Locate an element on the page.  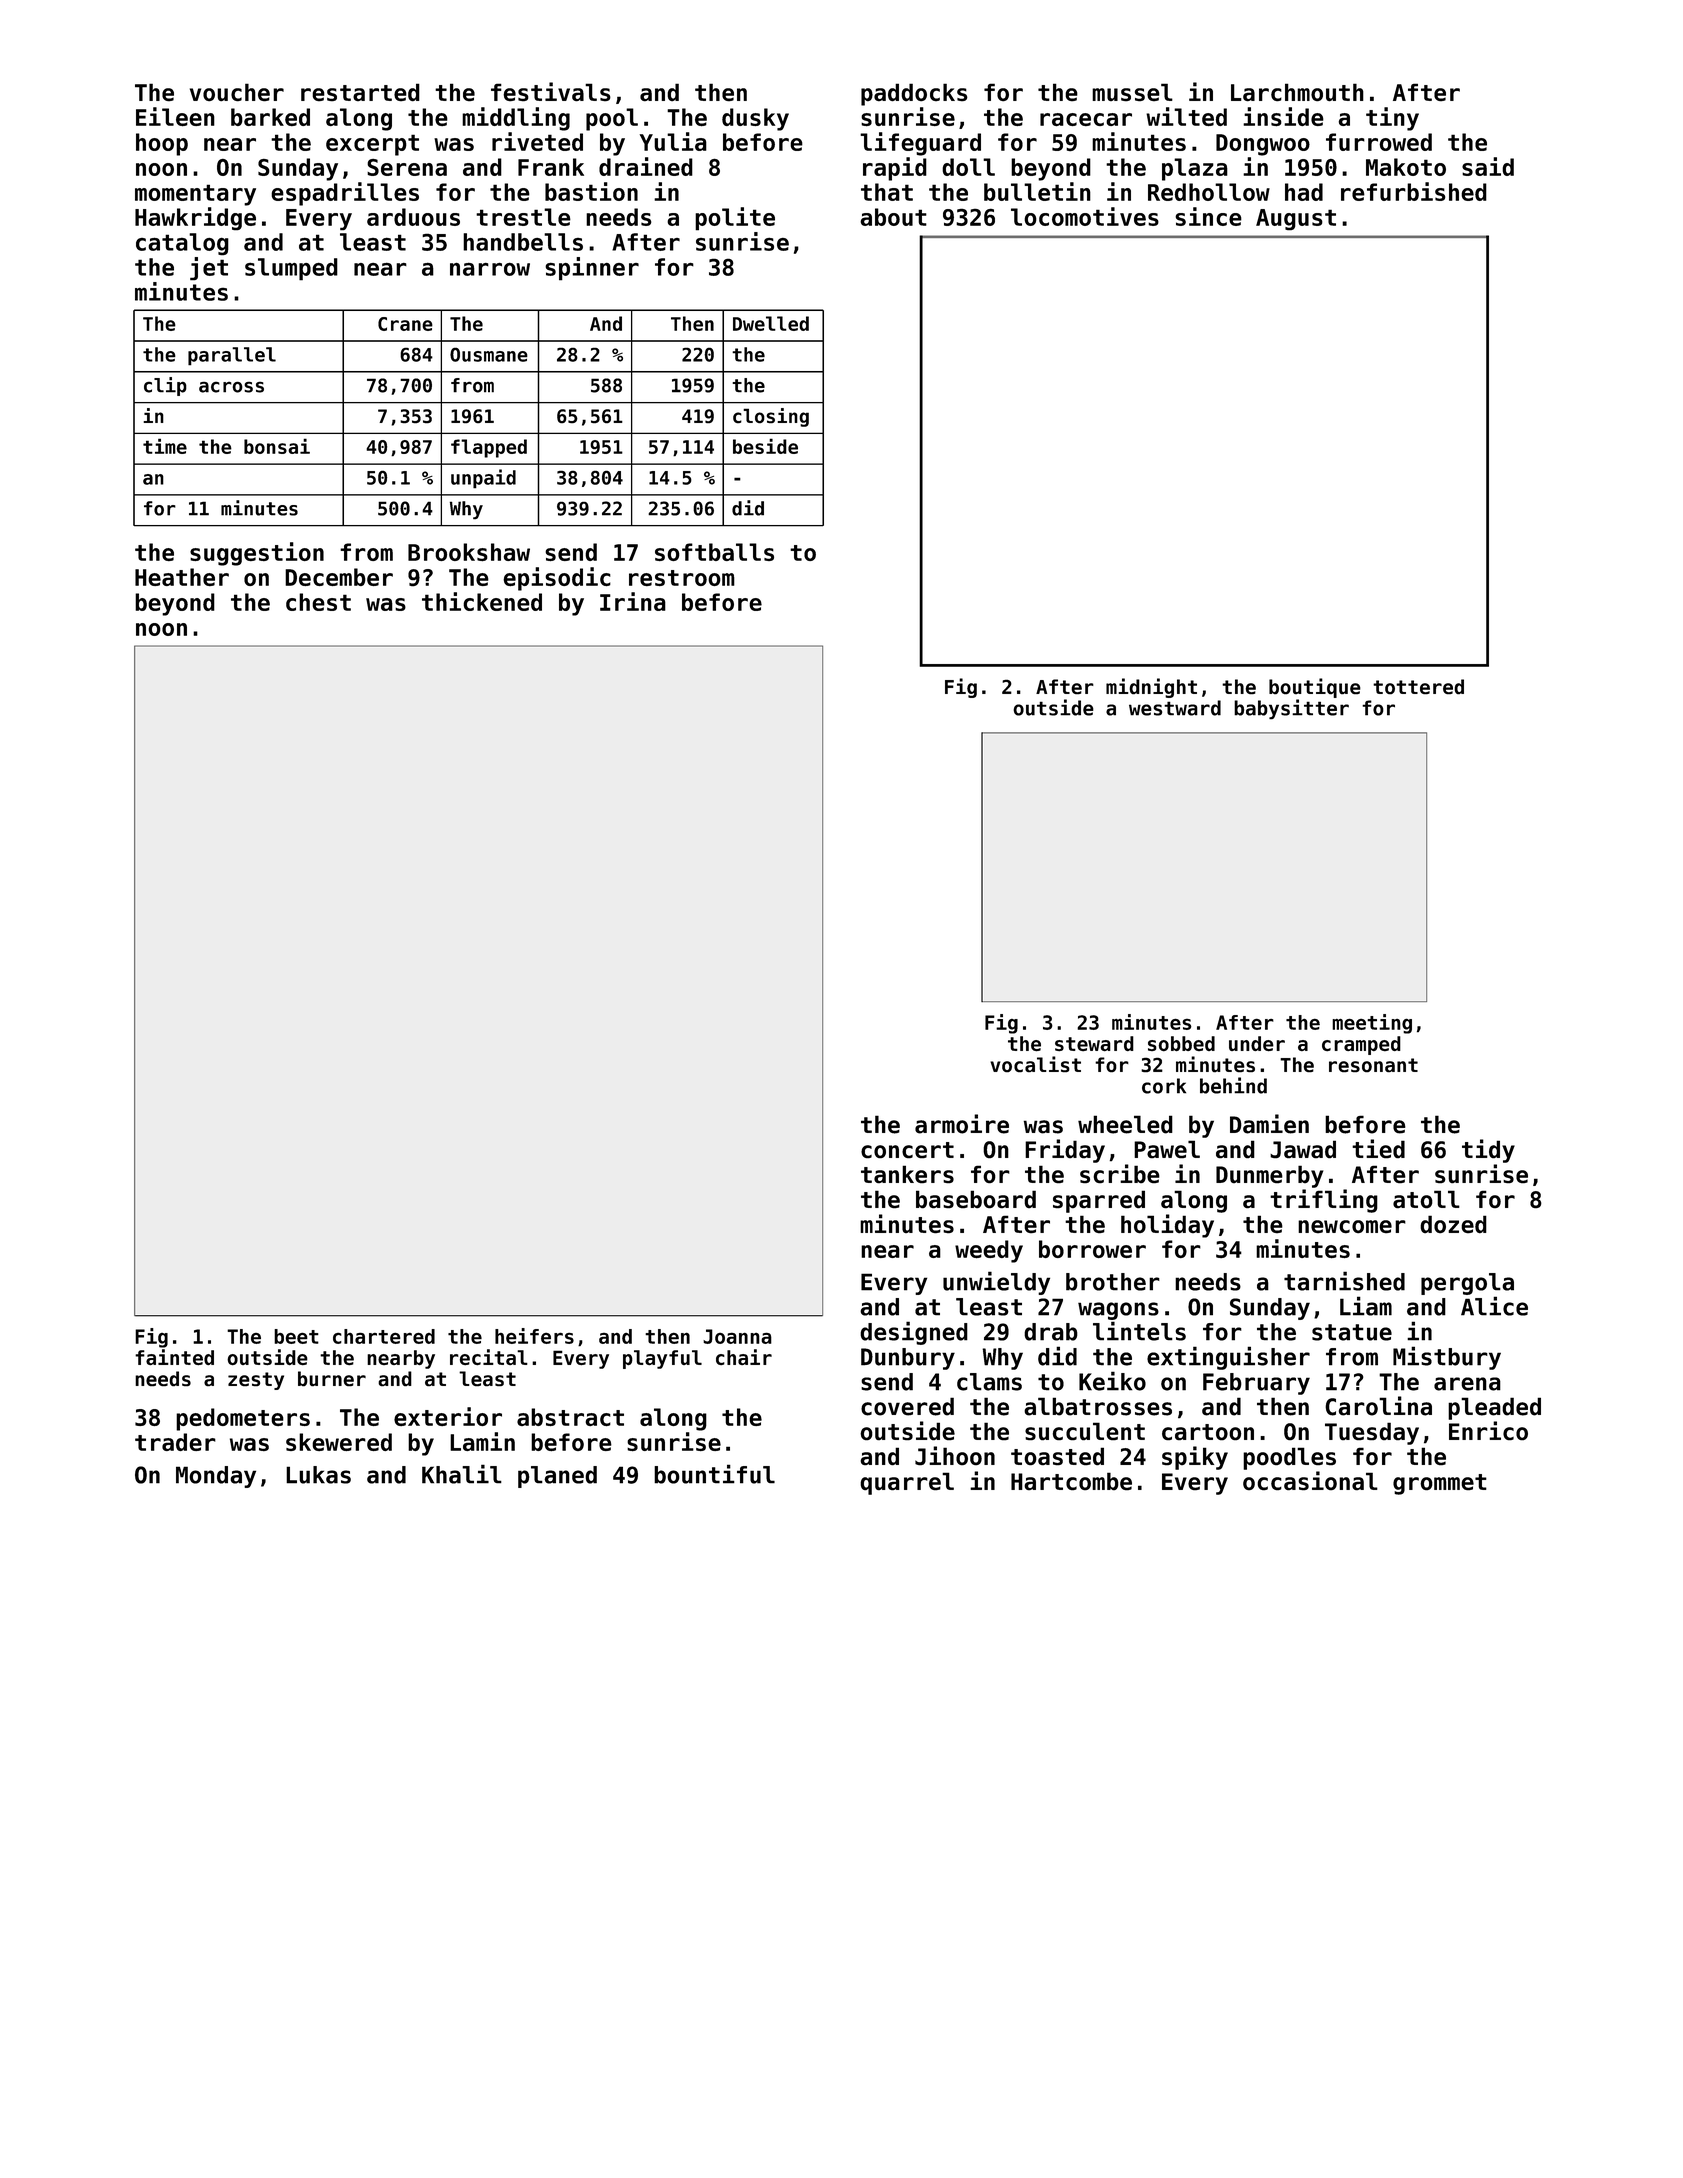
thickened is located at coordinates (482, 601).
